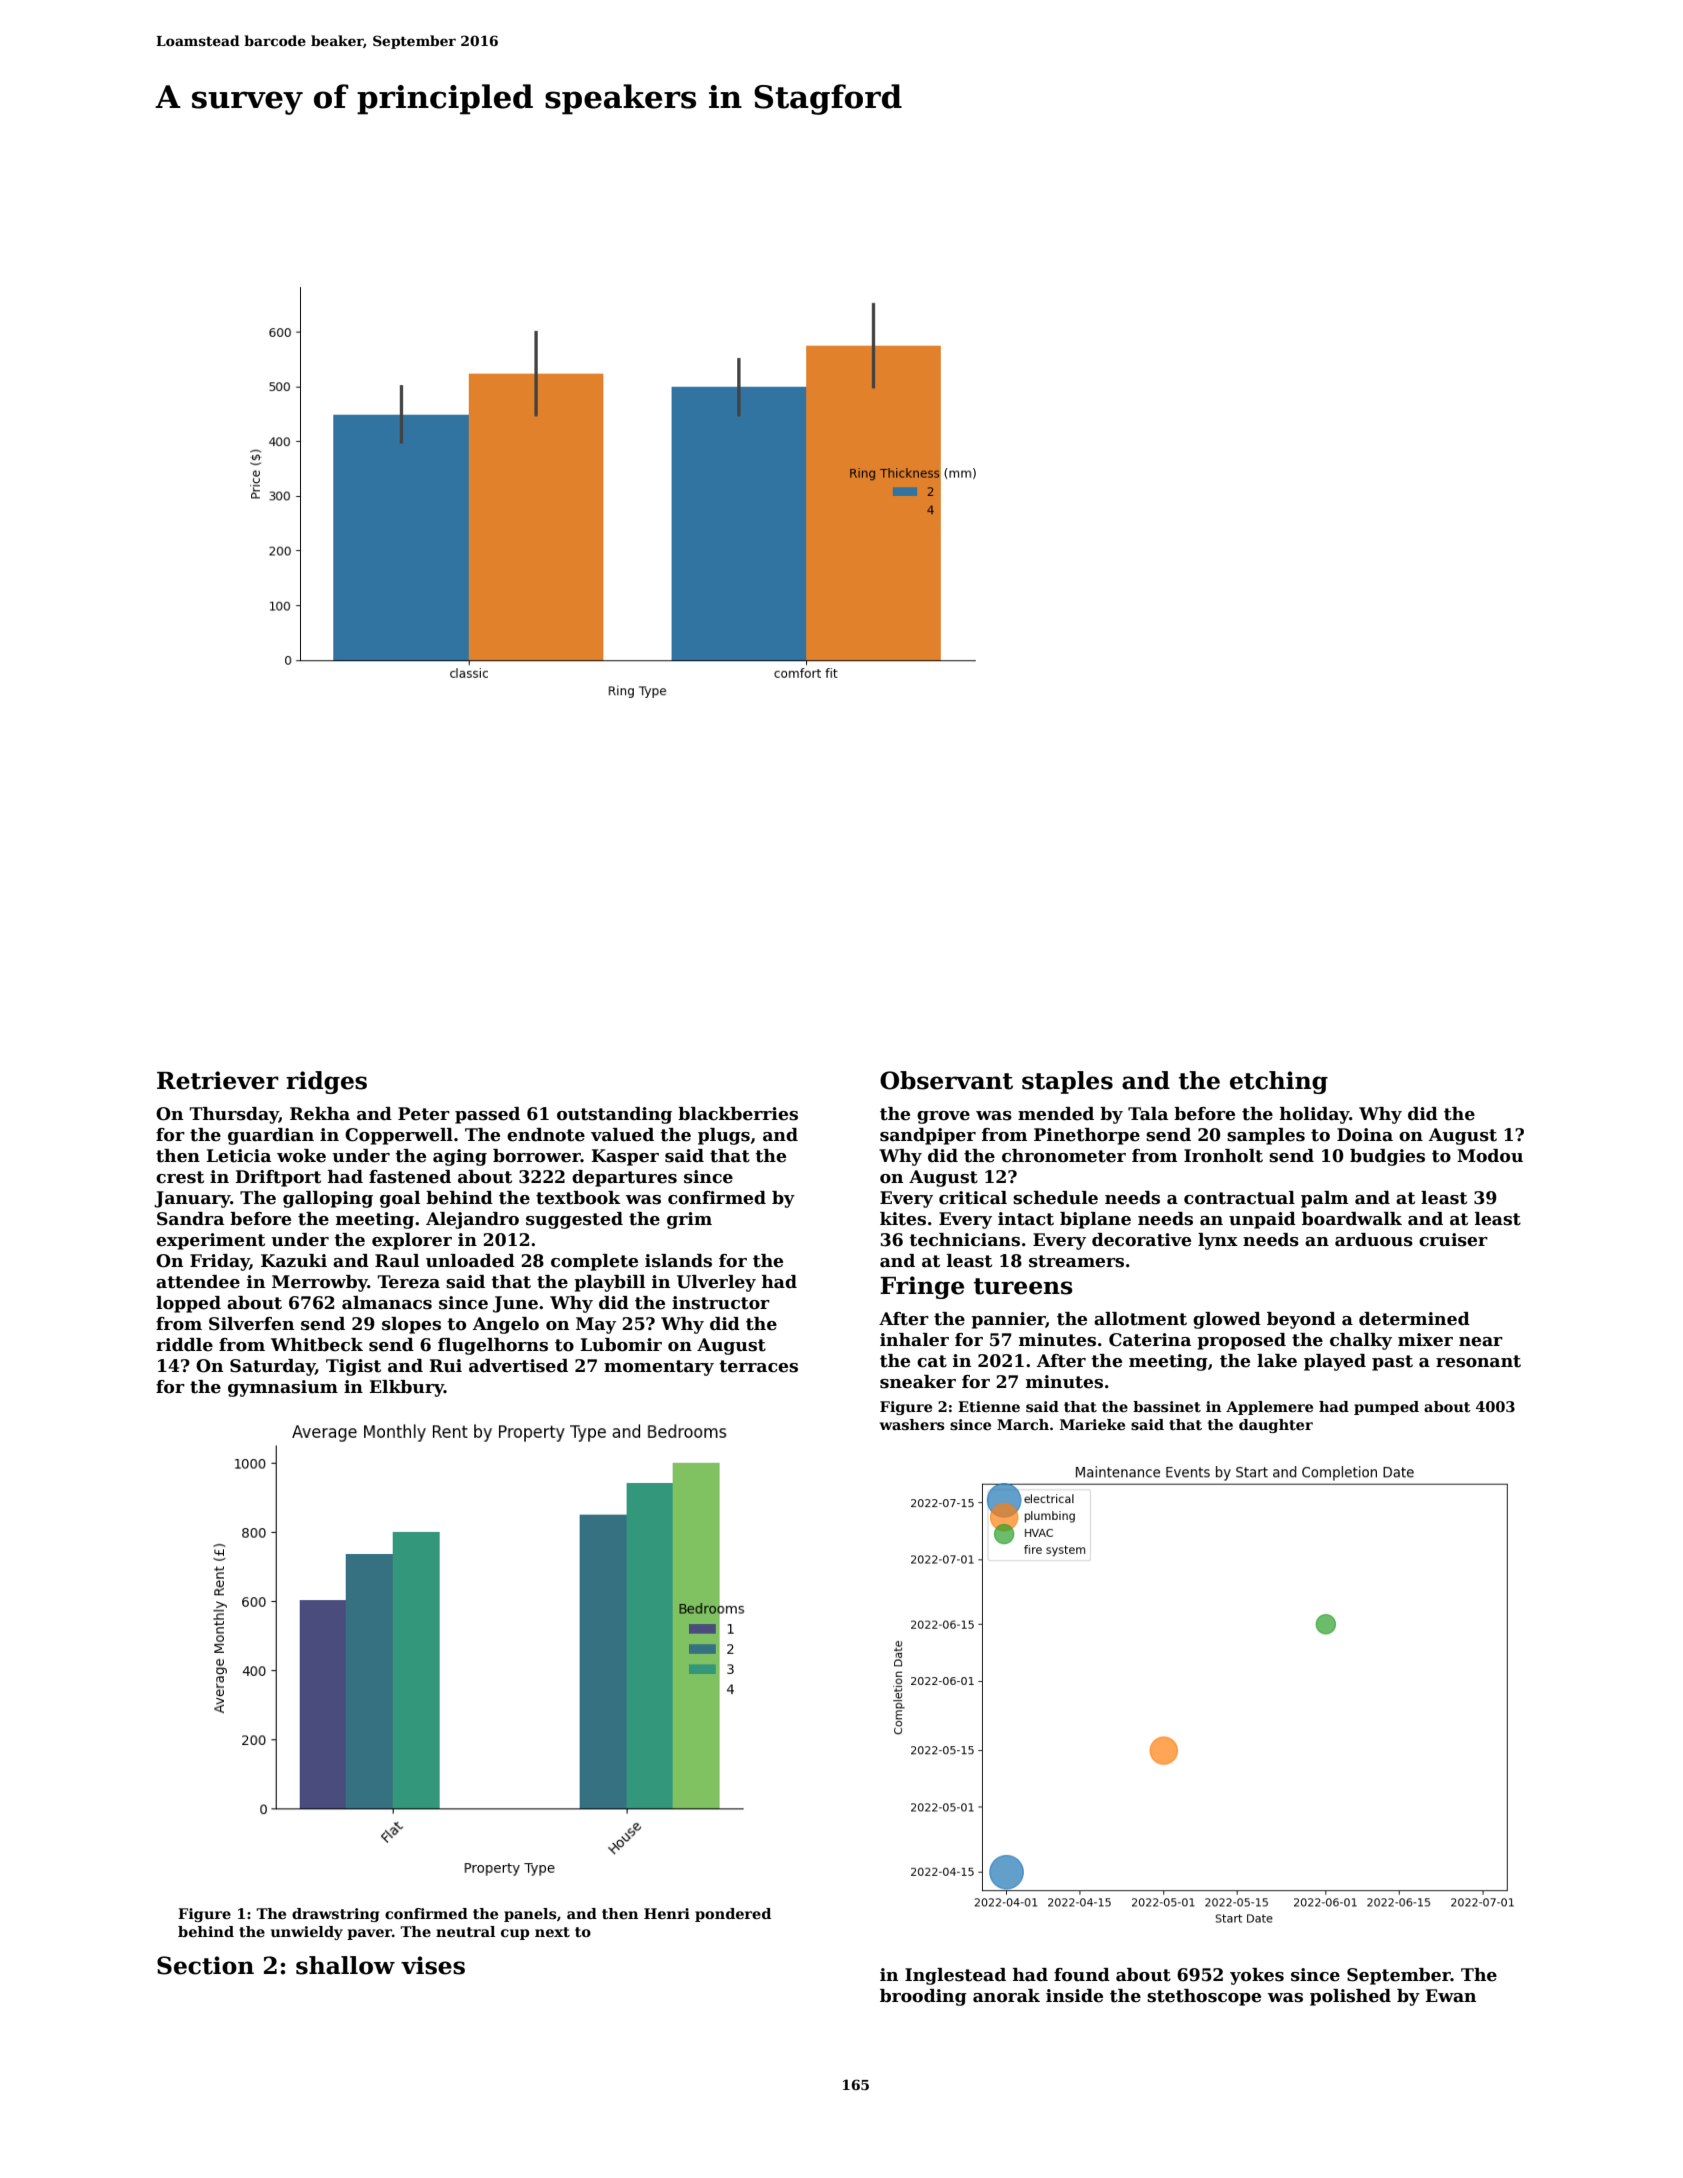 The height and width of the page is (2178, 1683). What do you see at coordinates (1279, 1082) in the page?
I see `etching` at bounding box center [1279, 1082].
